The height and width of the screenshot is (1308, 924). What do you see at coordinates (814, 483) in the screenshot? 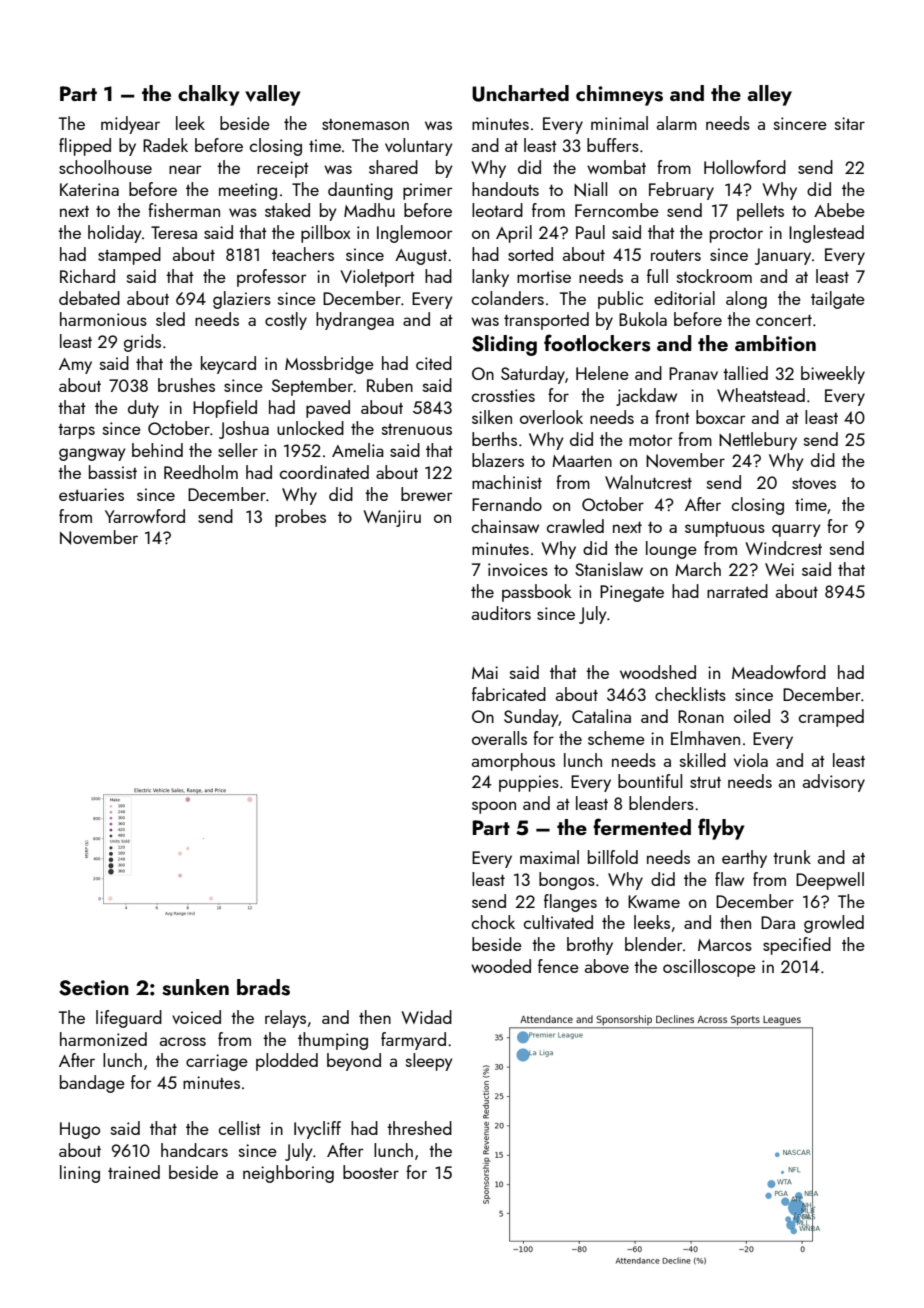
I see `stoves` at bounding box center [814, 483].
